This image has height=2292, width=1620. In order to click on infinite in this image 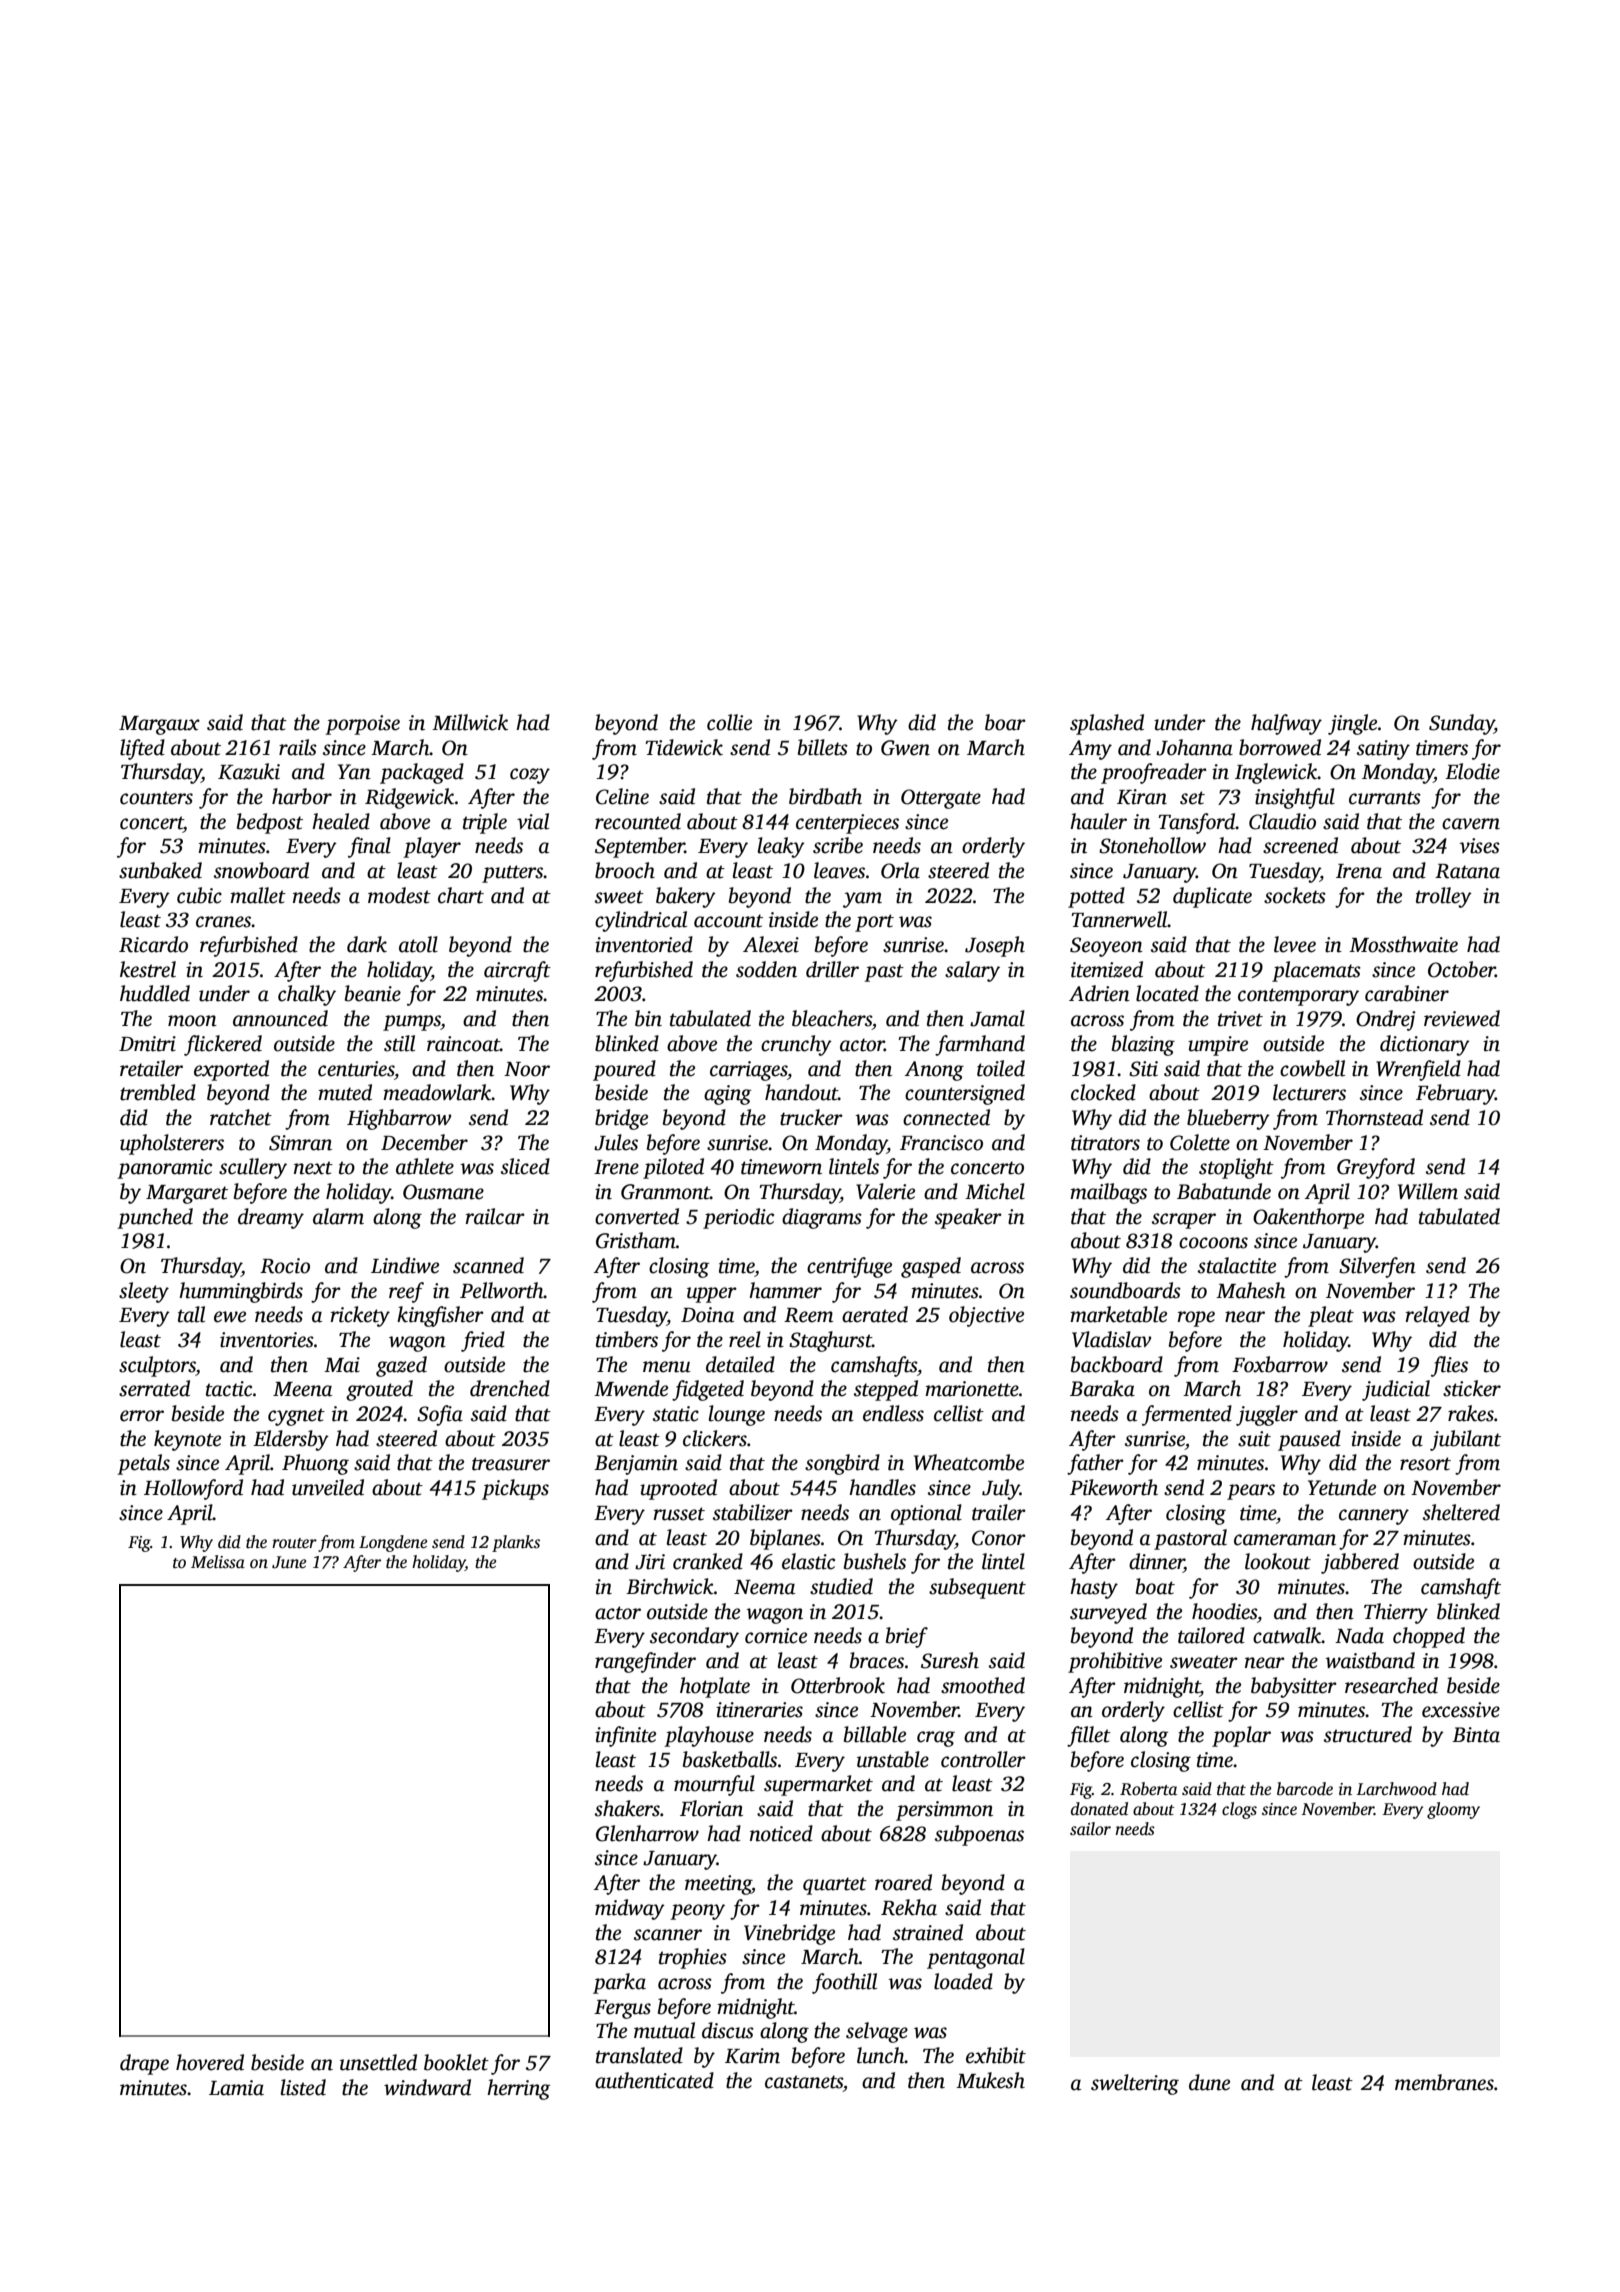, I will do `click(625, 1736)`.
